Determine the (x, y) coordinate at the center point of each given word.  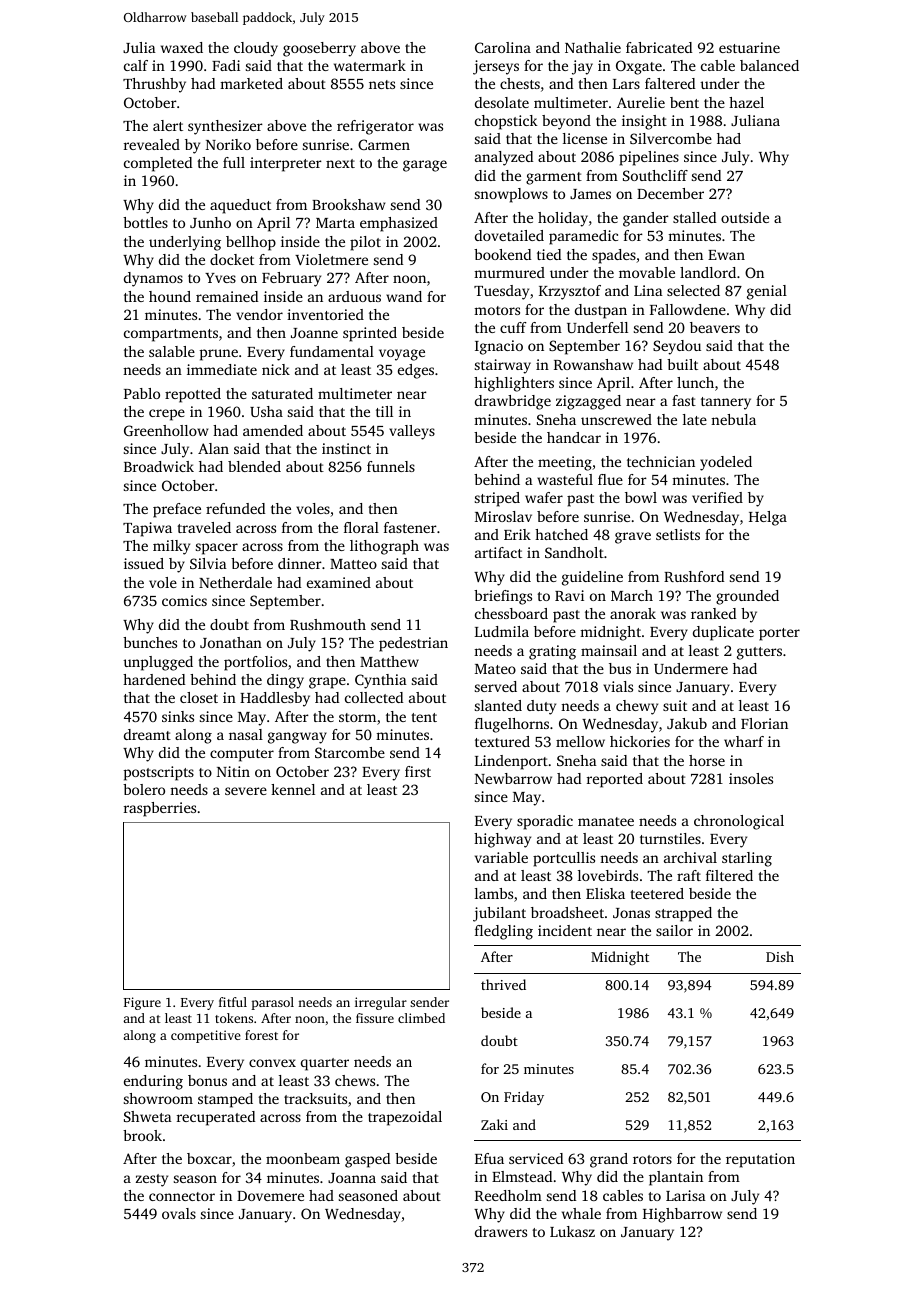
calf (136, 65)
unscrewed (616, 419)
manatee (606, 821)
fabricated (659, 47)
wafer (544, 497)
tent (424, 717)
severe (246, 791)
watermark (370, 65)
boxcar (209, 1158)
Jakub (687, 723)
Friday (524, 1098)
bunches (150, 642)
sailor (674, 930)
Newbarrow (513, 778)
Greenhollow (166, 430)
